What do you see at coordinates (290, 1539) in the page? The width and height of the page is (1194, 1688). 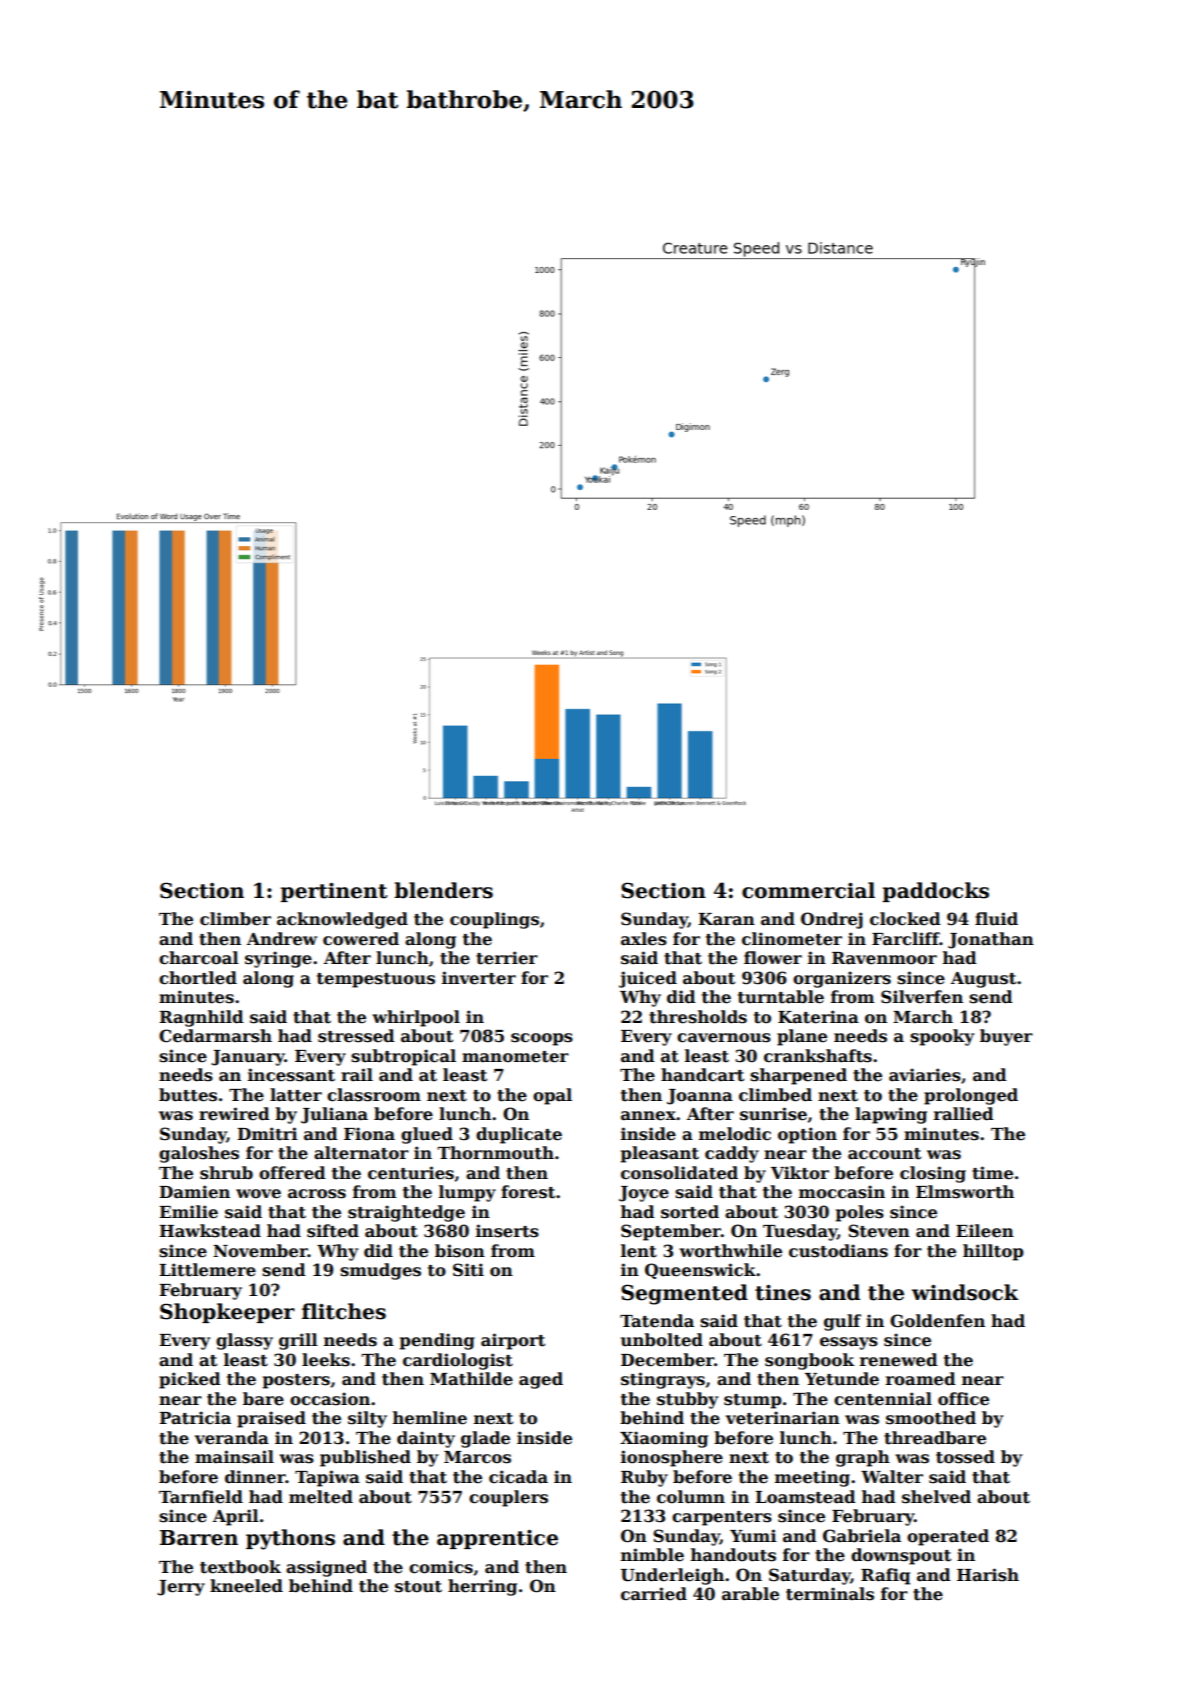 I see `pythons` at bounding box center [290, 1539].
